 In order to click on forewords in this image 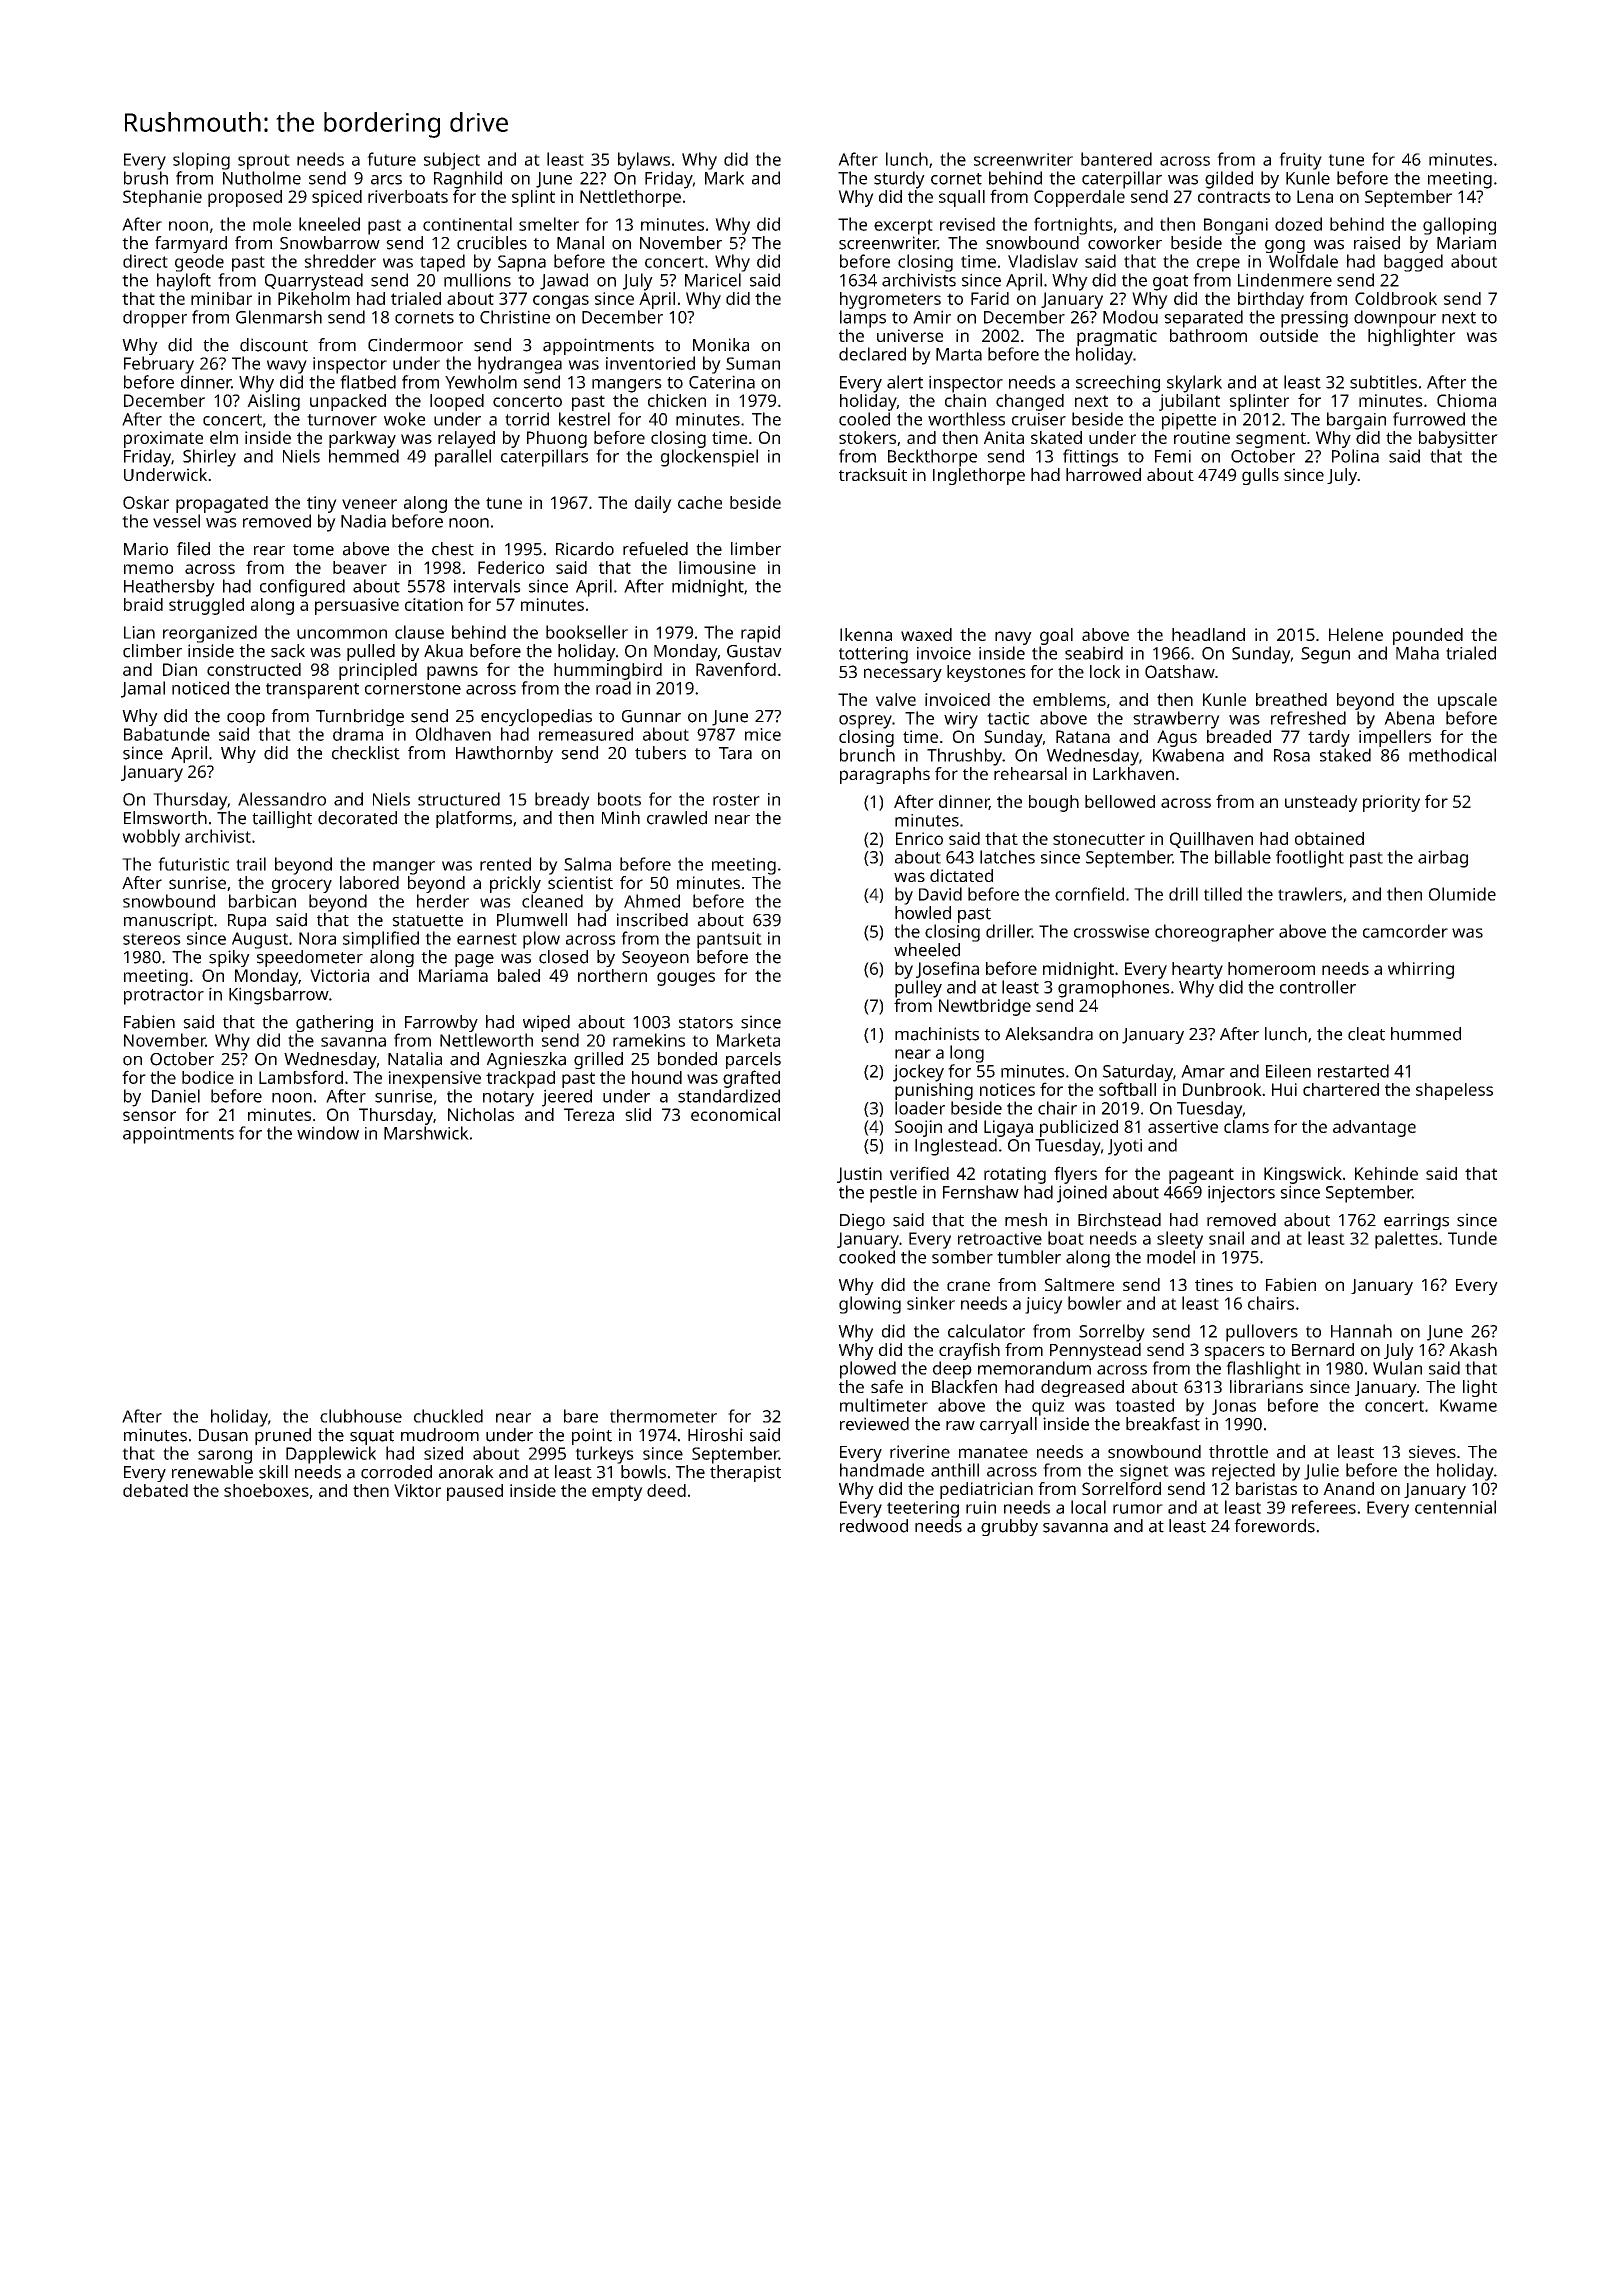, I will do `click(1274, 1526)`.
